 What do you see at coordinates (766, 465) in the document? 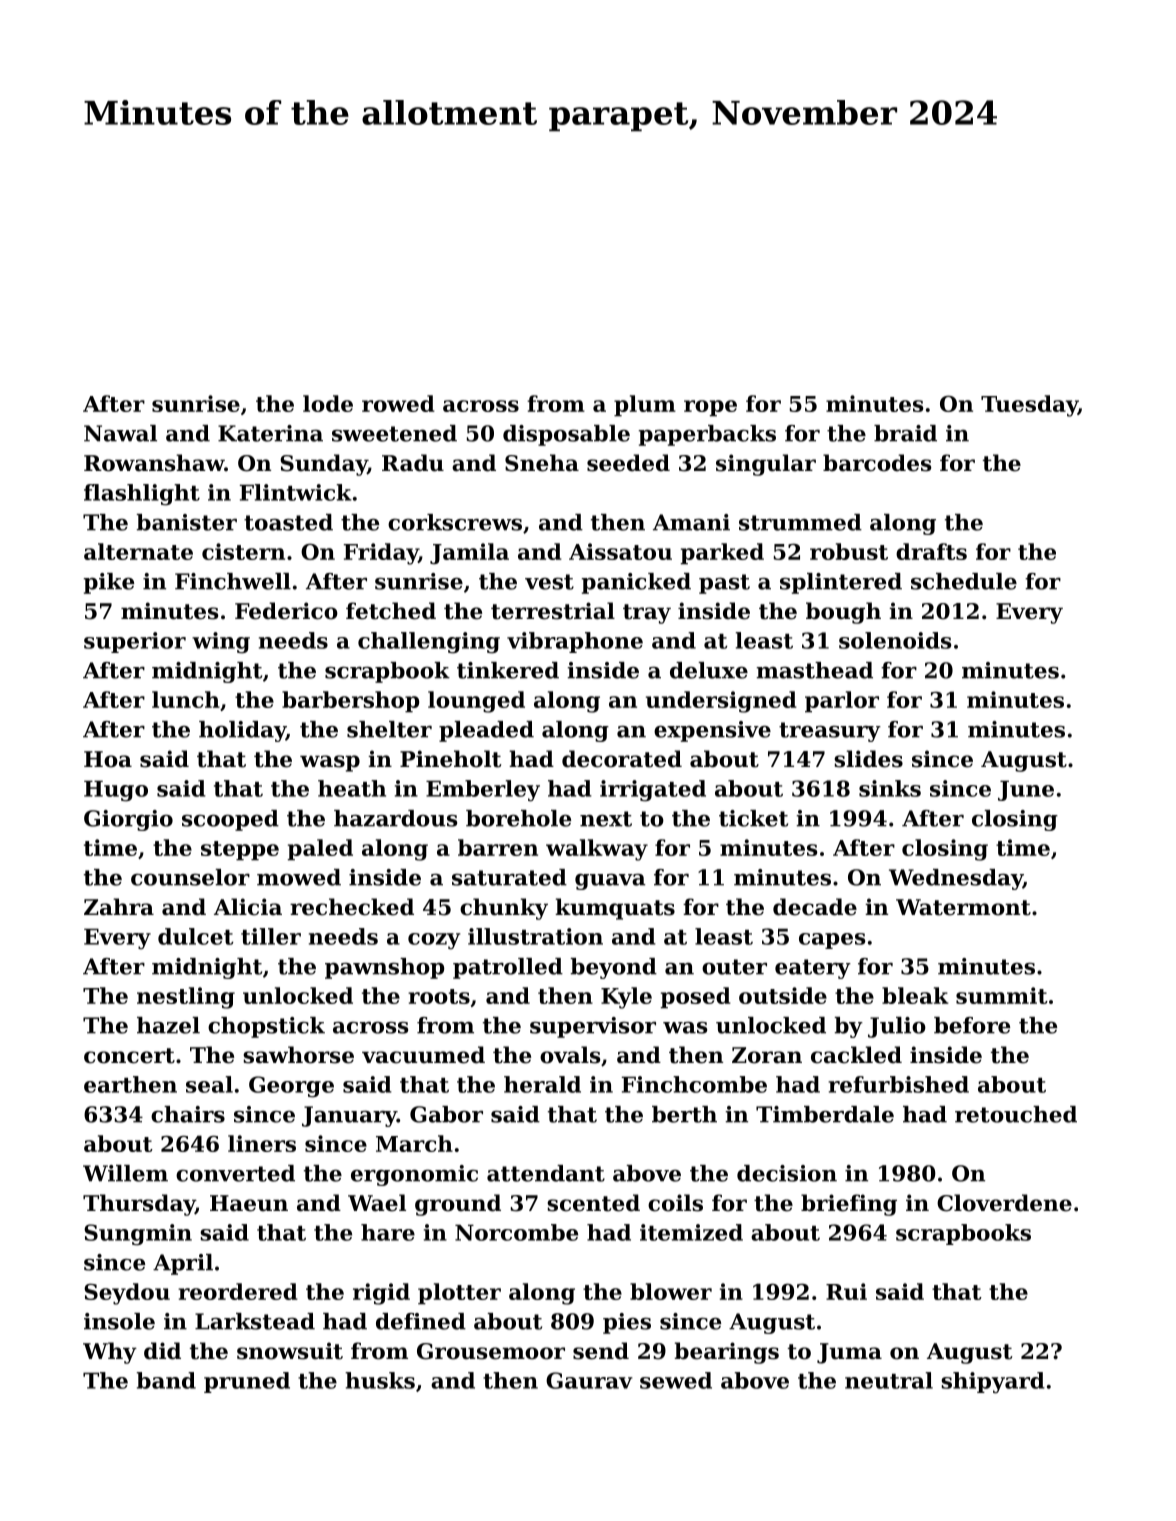
I see `singular` at bounding box center [766, 465].
